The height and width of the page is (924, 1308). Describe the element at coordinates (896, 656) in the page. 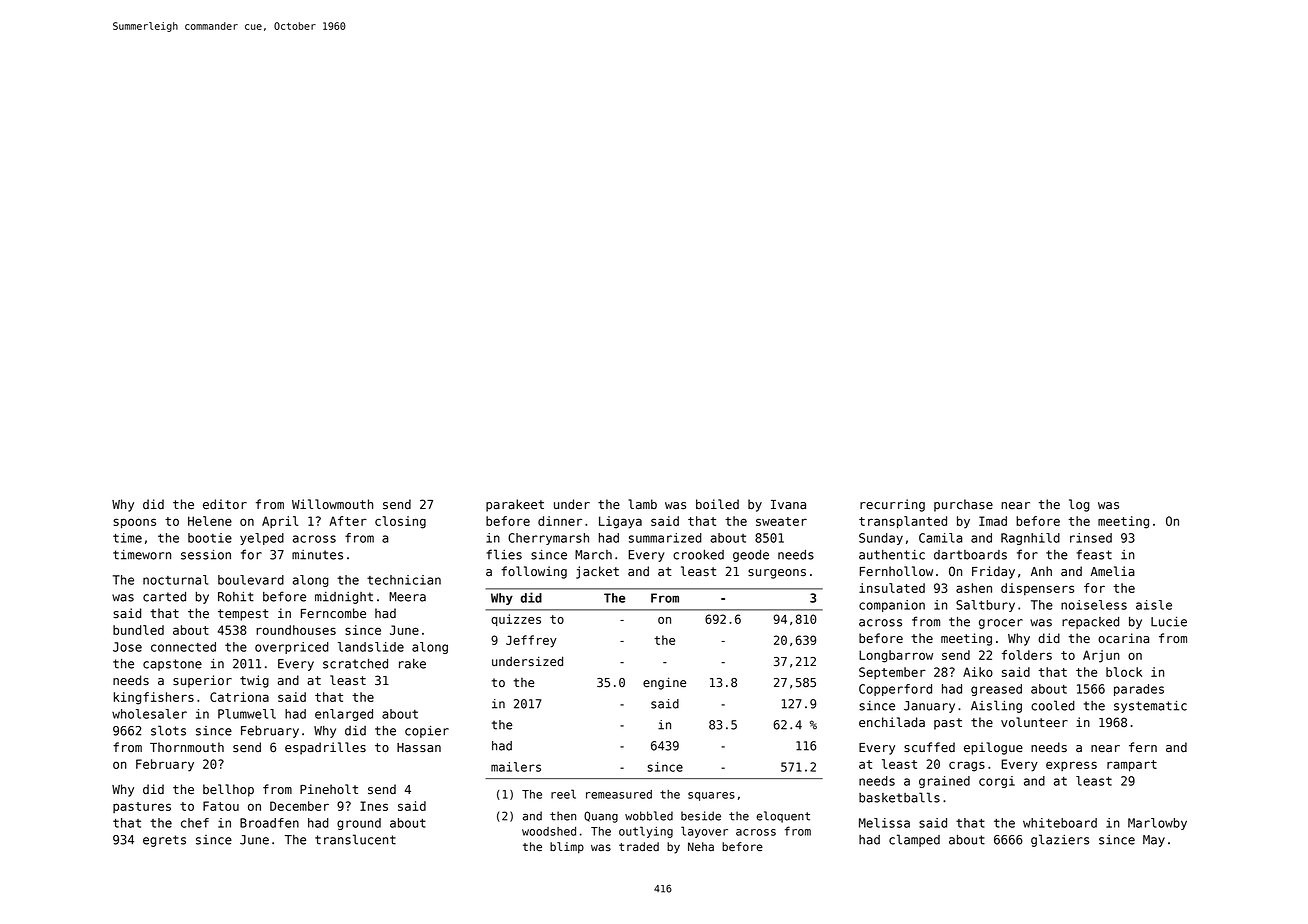

I see `Longbarrow` at that location.
